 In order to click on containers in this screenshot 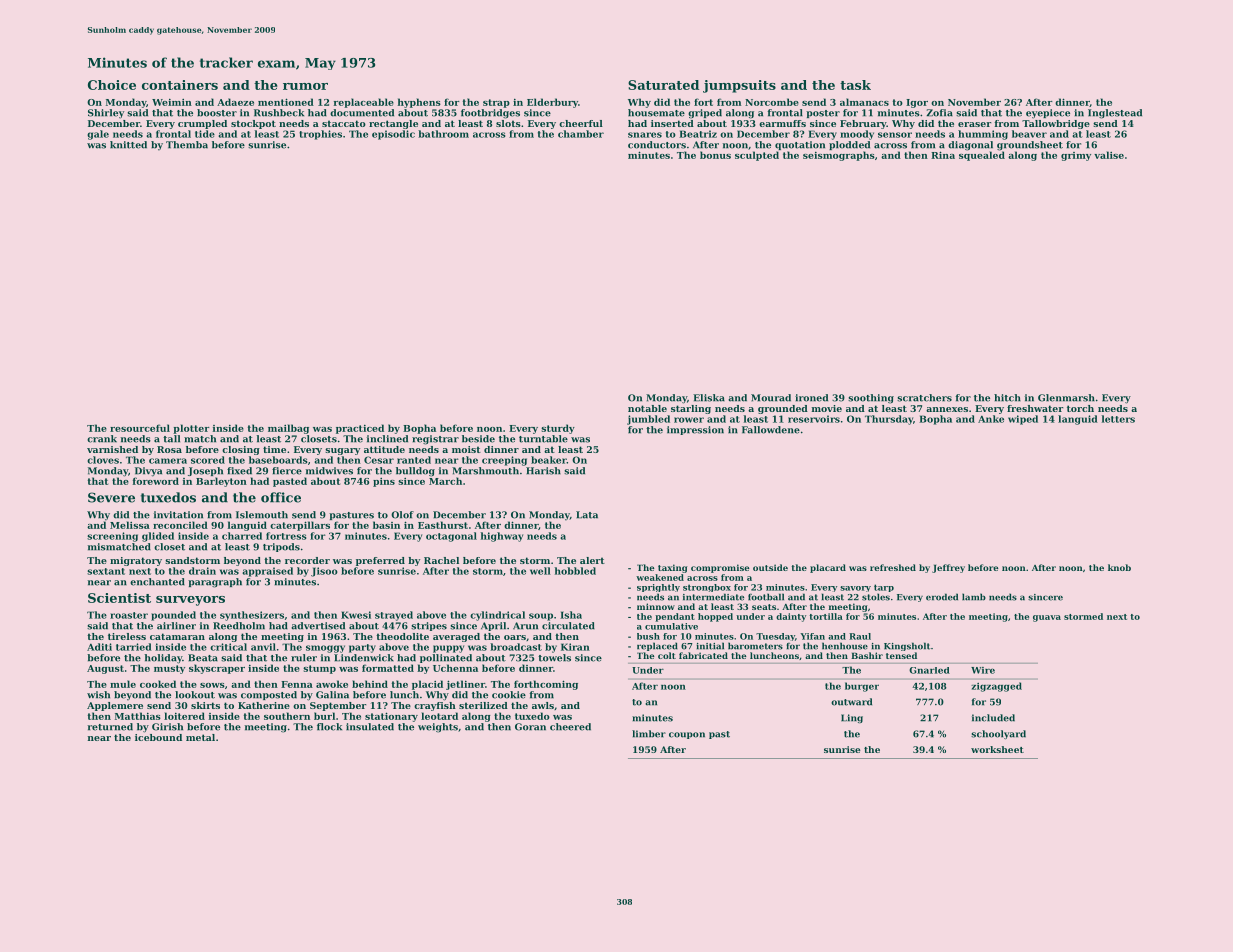, I will do `click(180, 85)`.
